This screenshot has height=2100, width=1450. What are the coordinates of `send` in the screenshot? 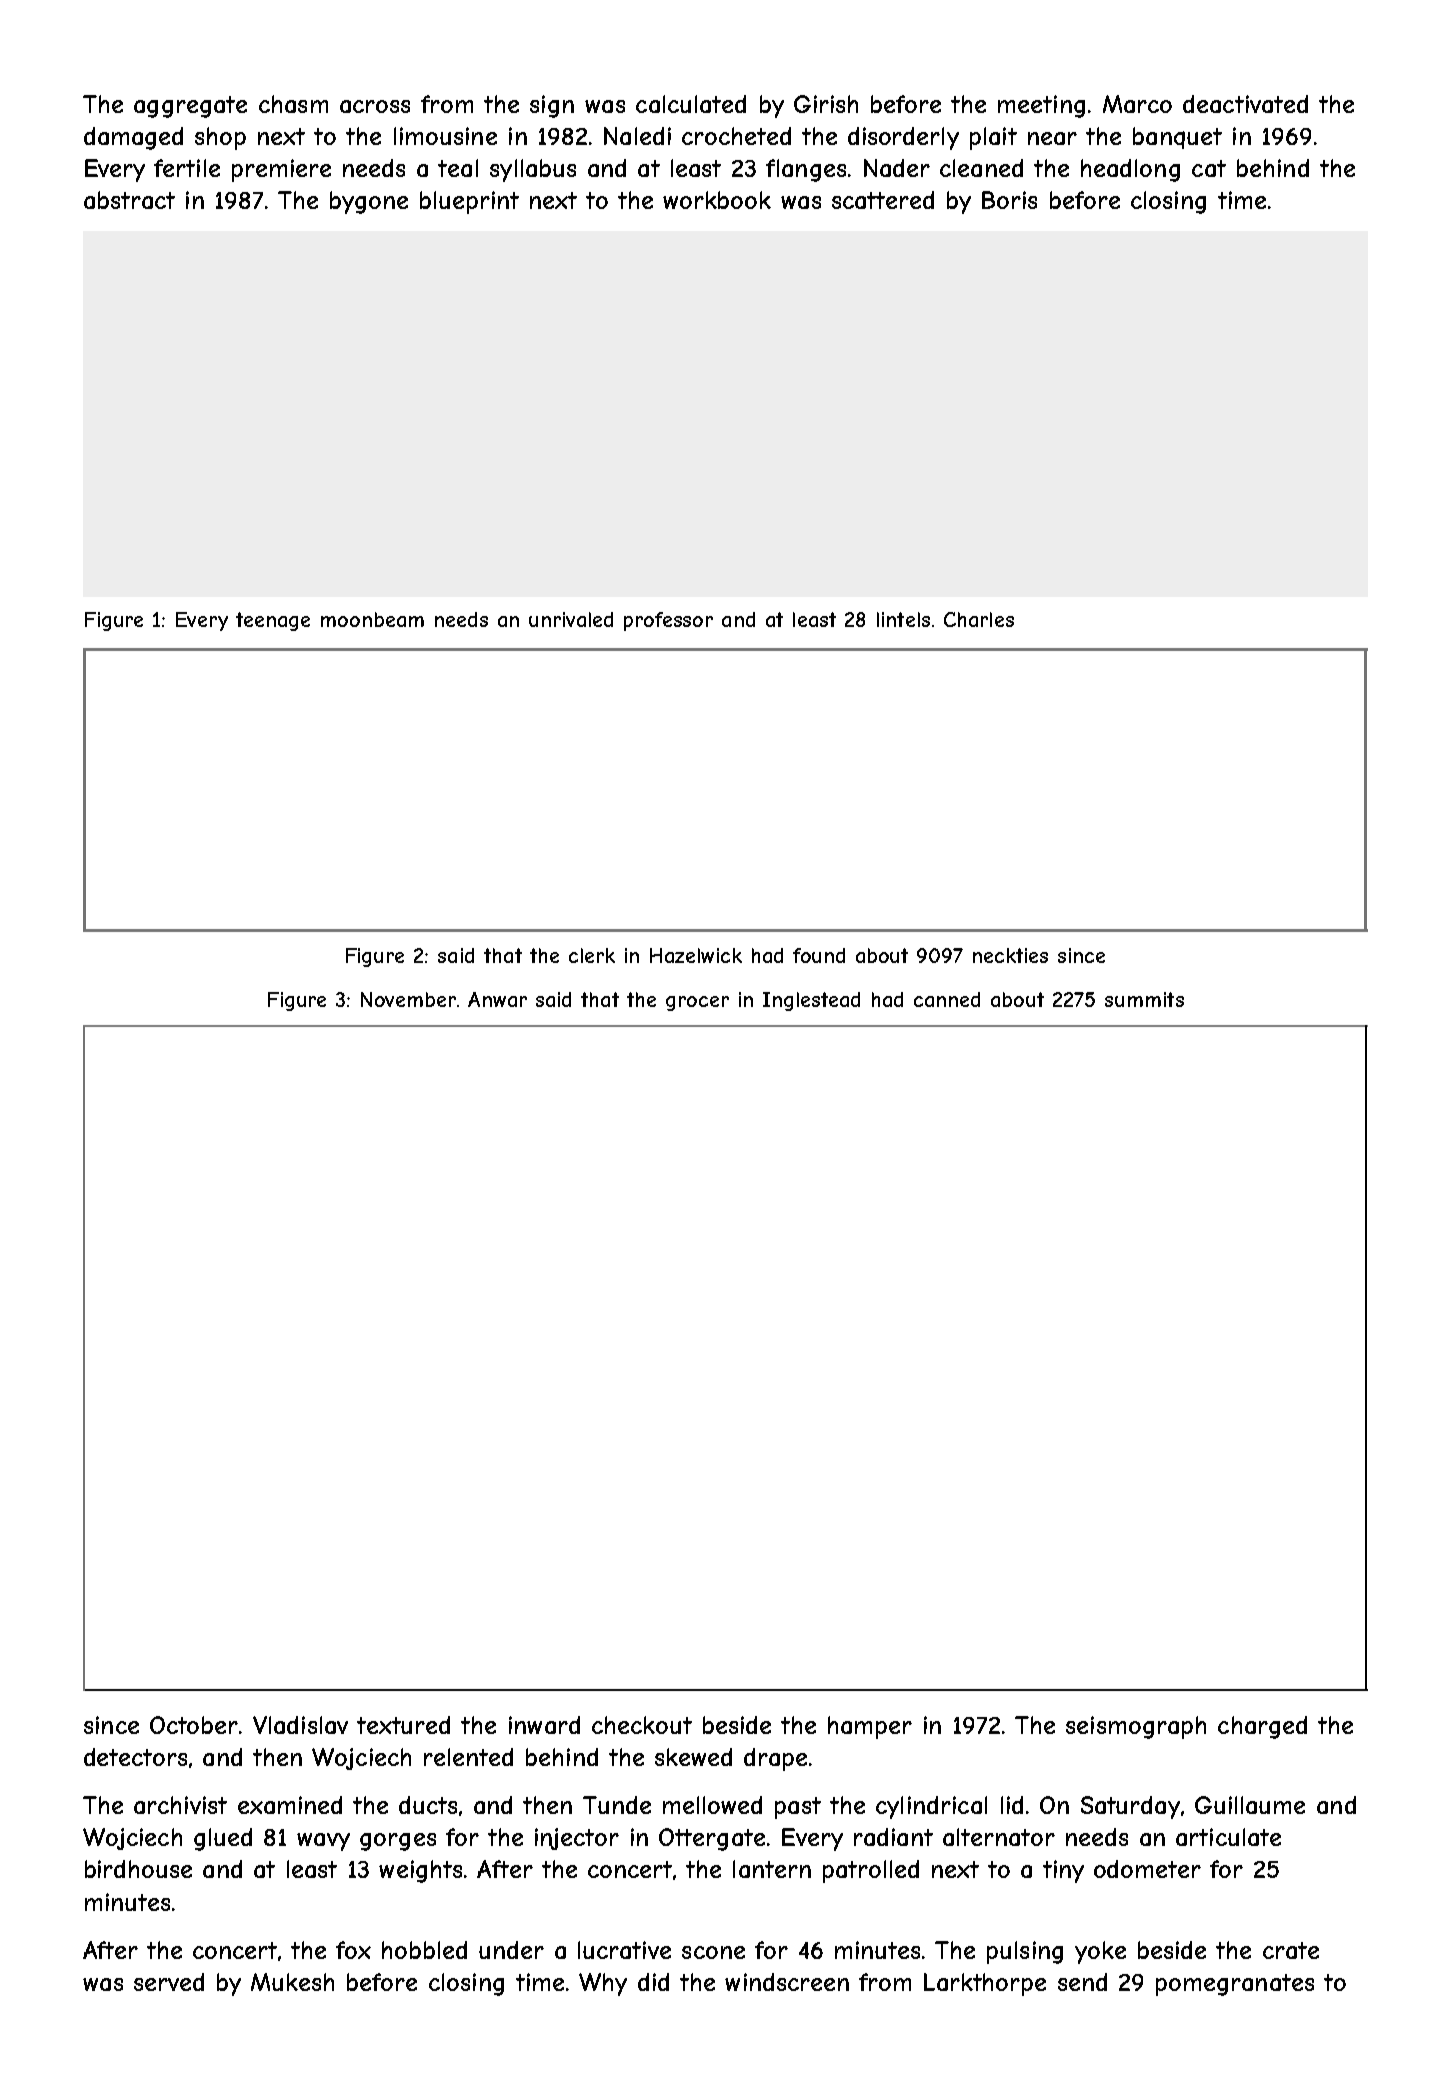 It's located at (1082, 1982).
